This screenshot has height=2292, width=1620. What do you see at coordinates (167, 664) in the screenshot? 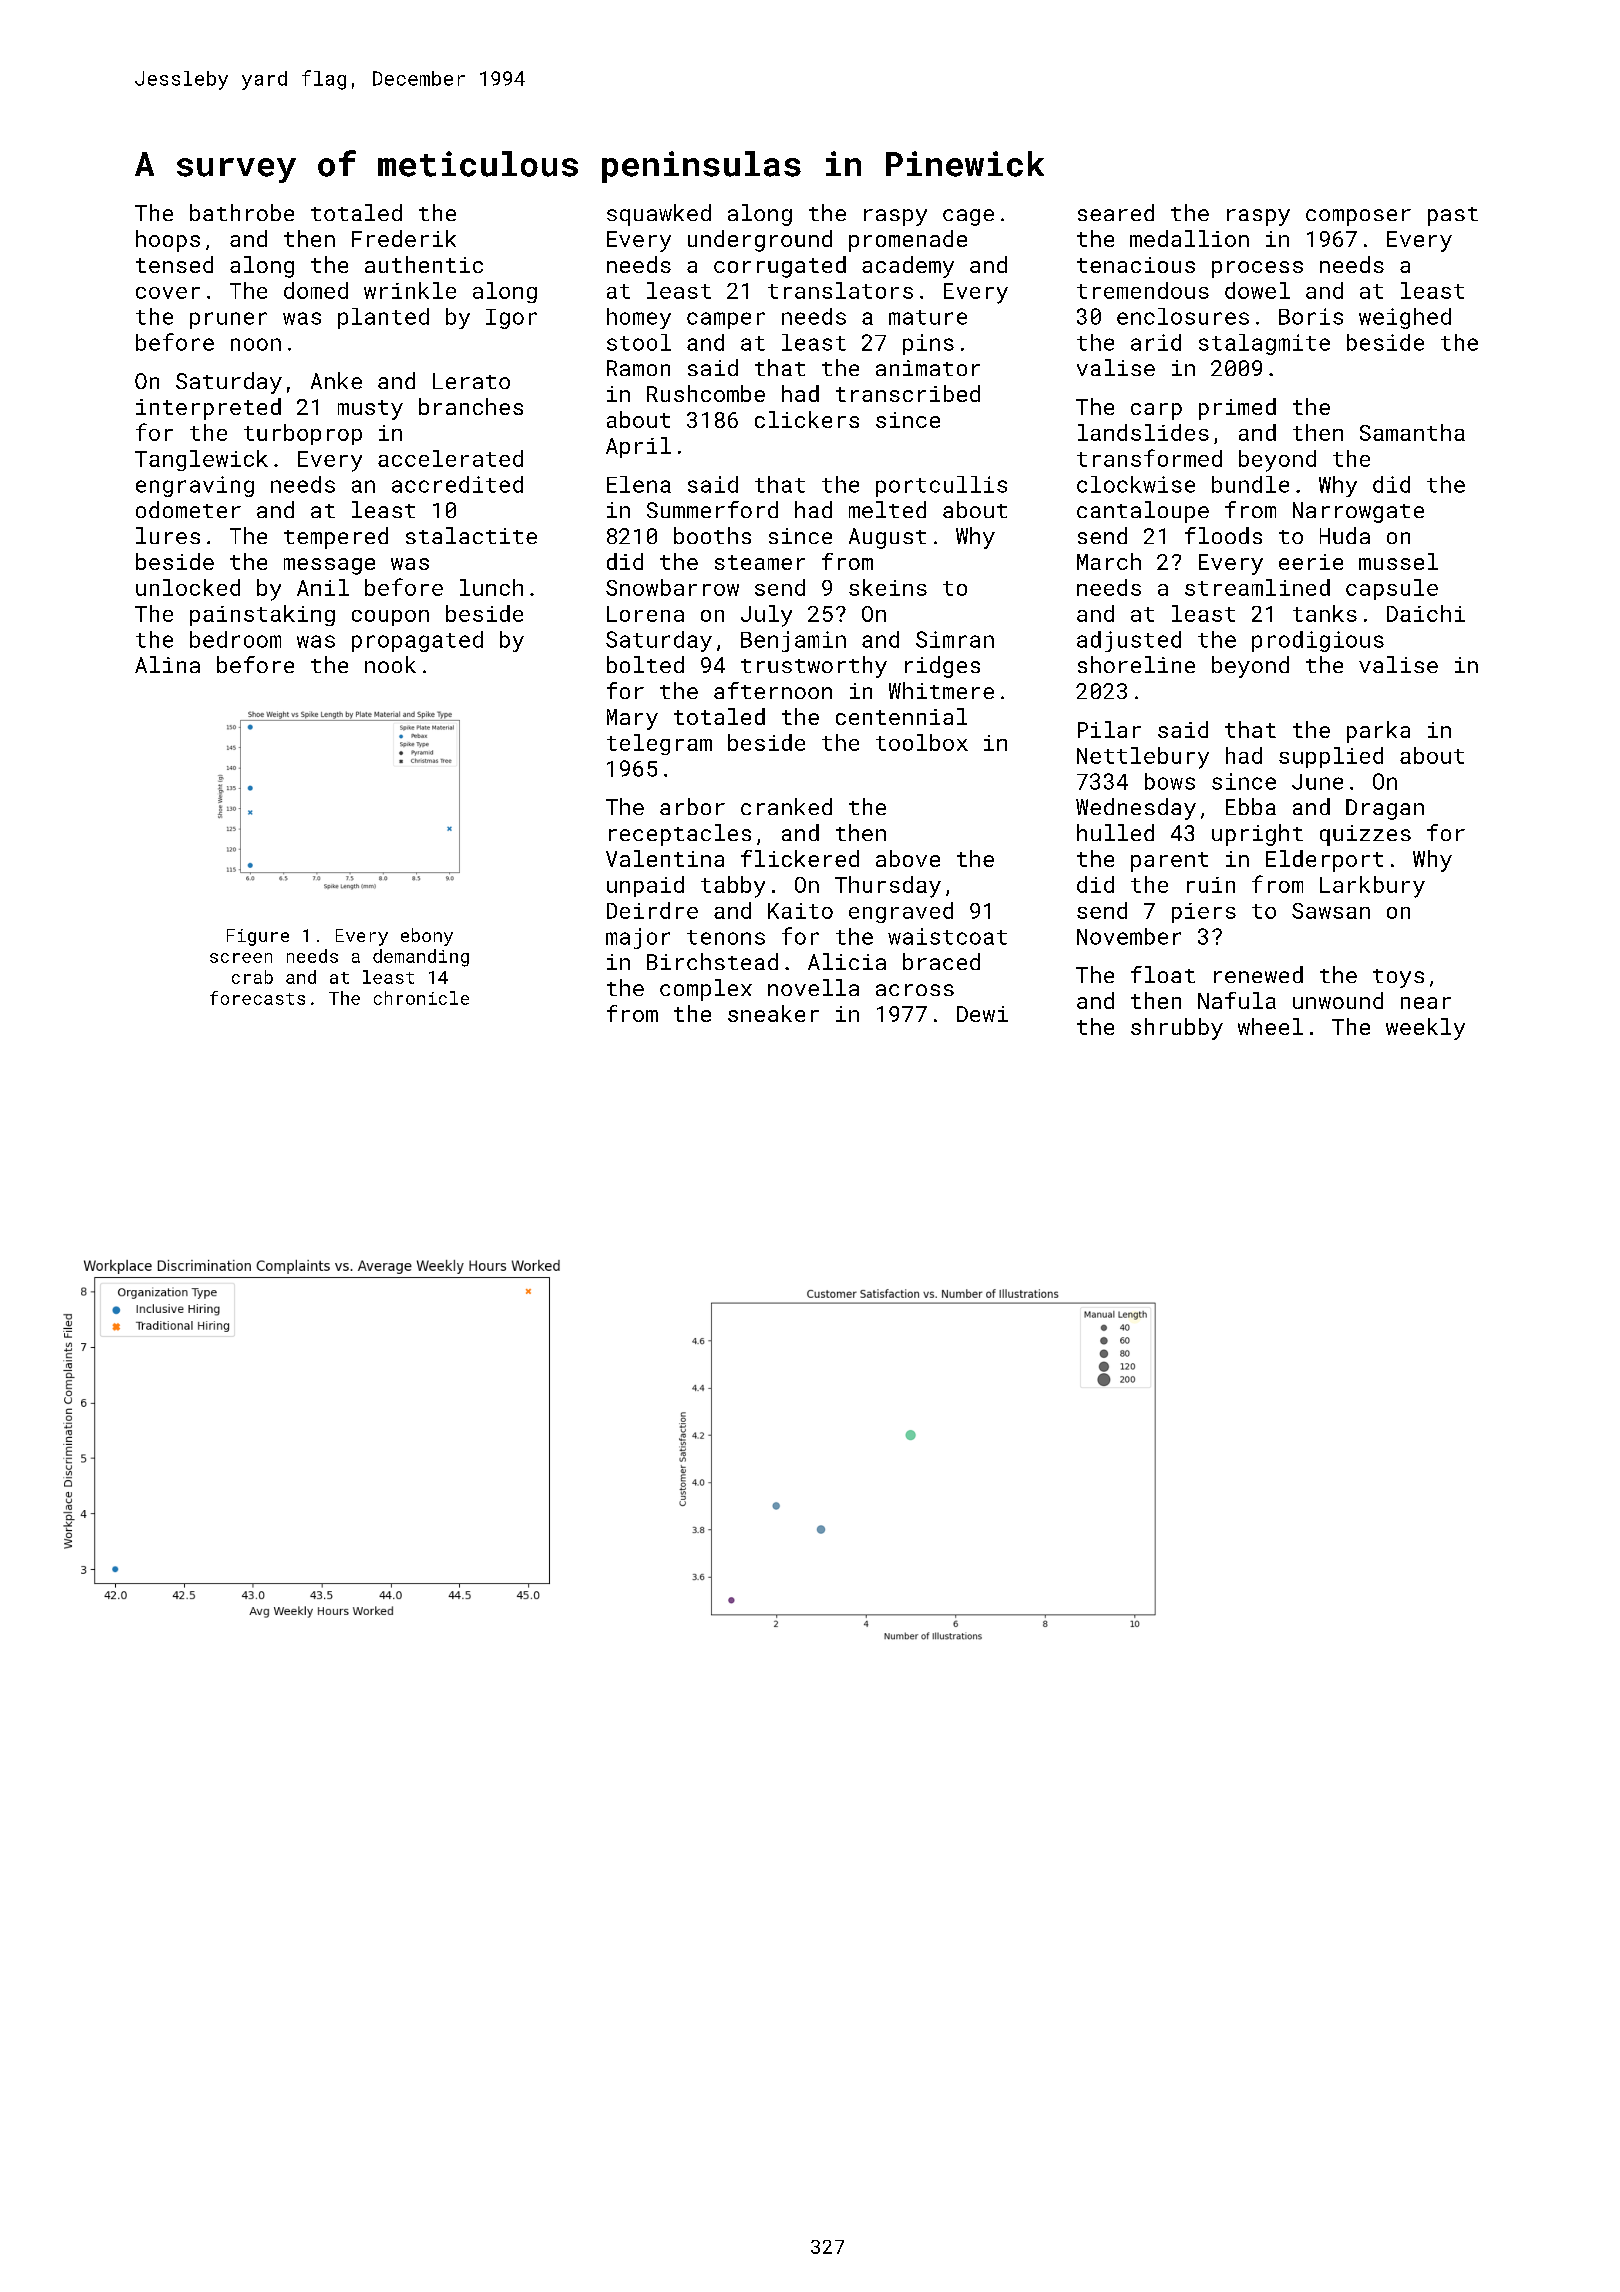
I see `Alina` at bounding box center [167, 664].
